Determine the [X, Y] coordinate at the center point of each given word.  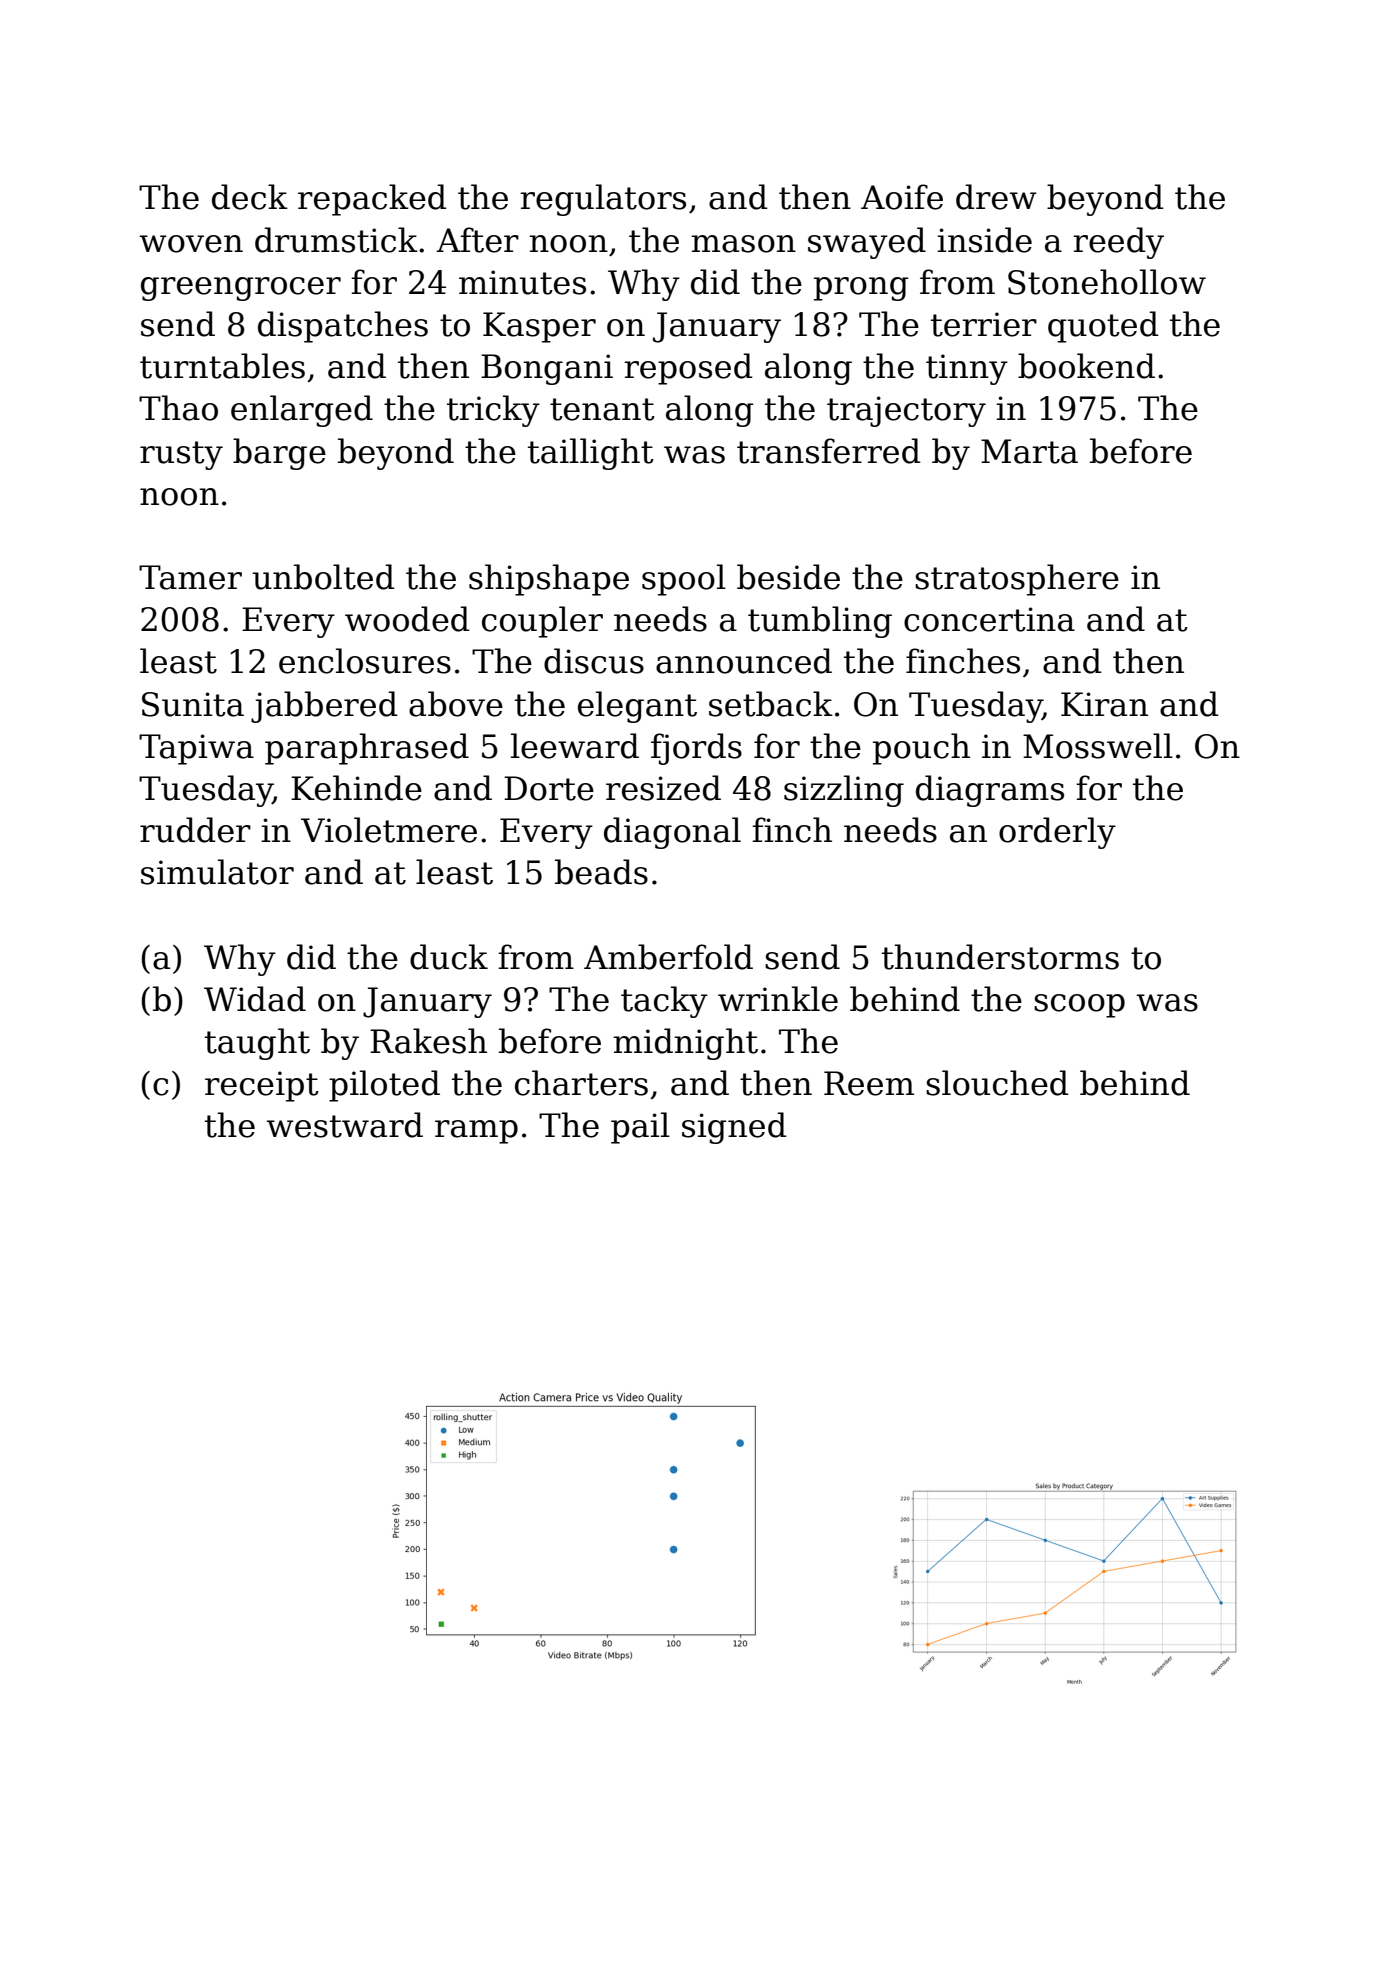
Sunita [193, 704]
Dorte [549, 788]
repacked [372, 200]
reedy [1118, 243]
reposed [688, 369]
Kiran [1104, 704]
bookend [1086, 366]
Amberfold [668, 957]
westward [344, 1125]
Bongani [547, 369]
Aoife [902, 197]
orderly [1057, 833]
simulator [217, 872]
